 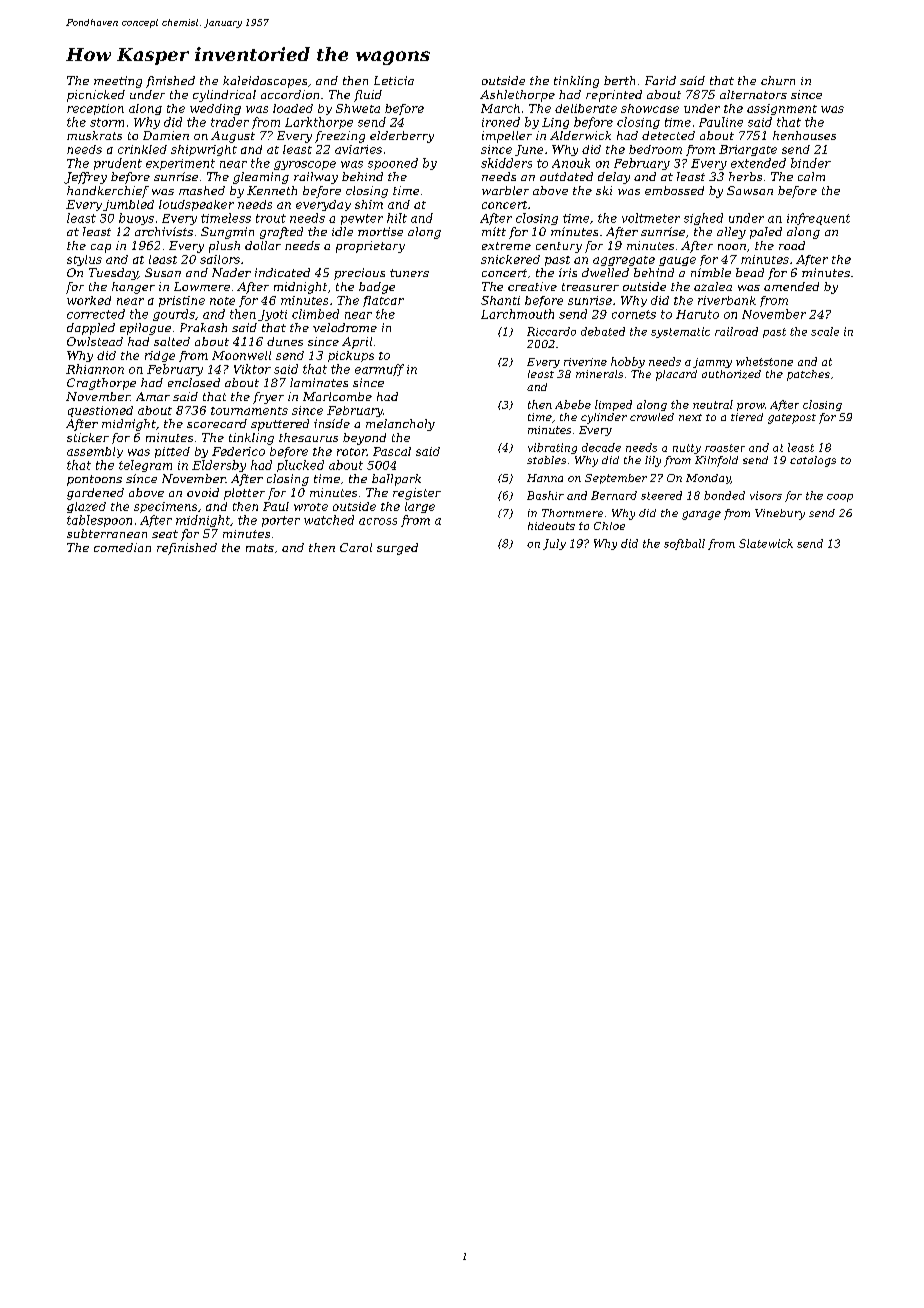 I want to click on bedroom, so click(x=655, y=149).
